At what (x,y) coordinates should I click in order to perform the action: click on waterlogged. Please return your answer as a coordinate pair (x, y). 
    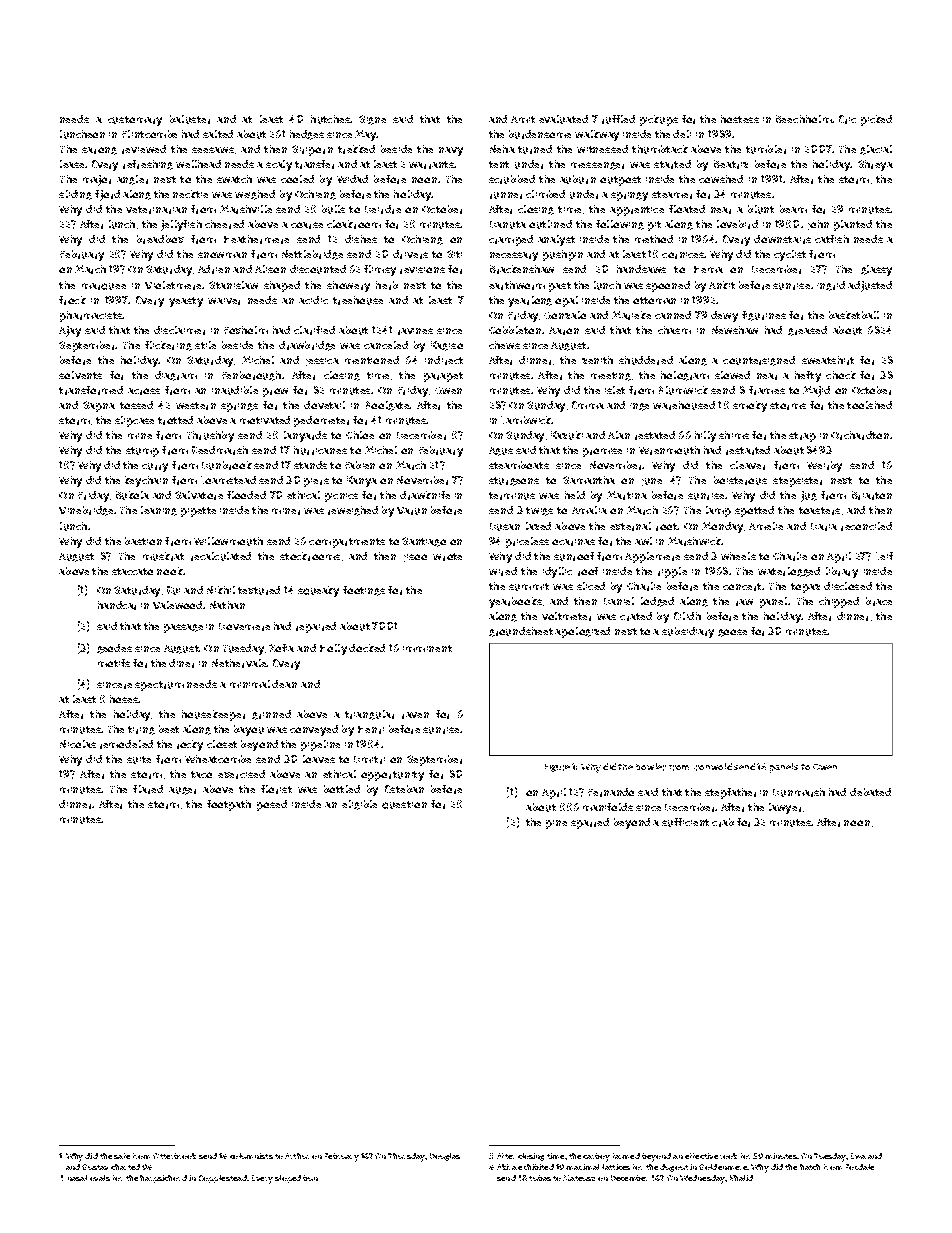
    Looking at the image, I should click on (789, 572).
